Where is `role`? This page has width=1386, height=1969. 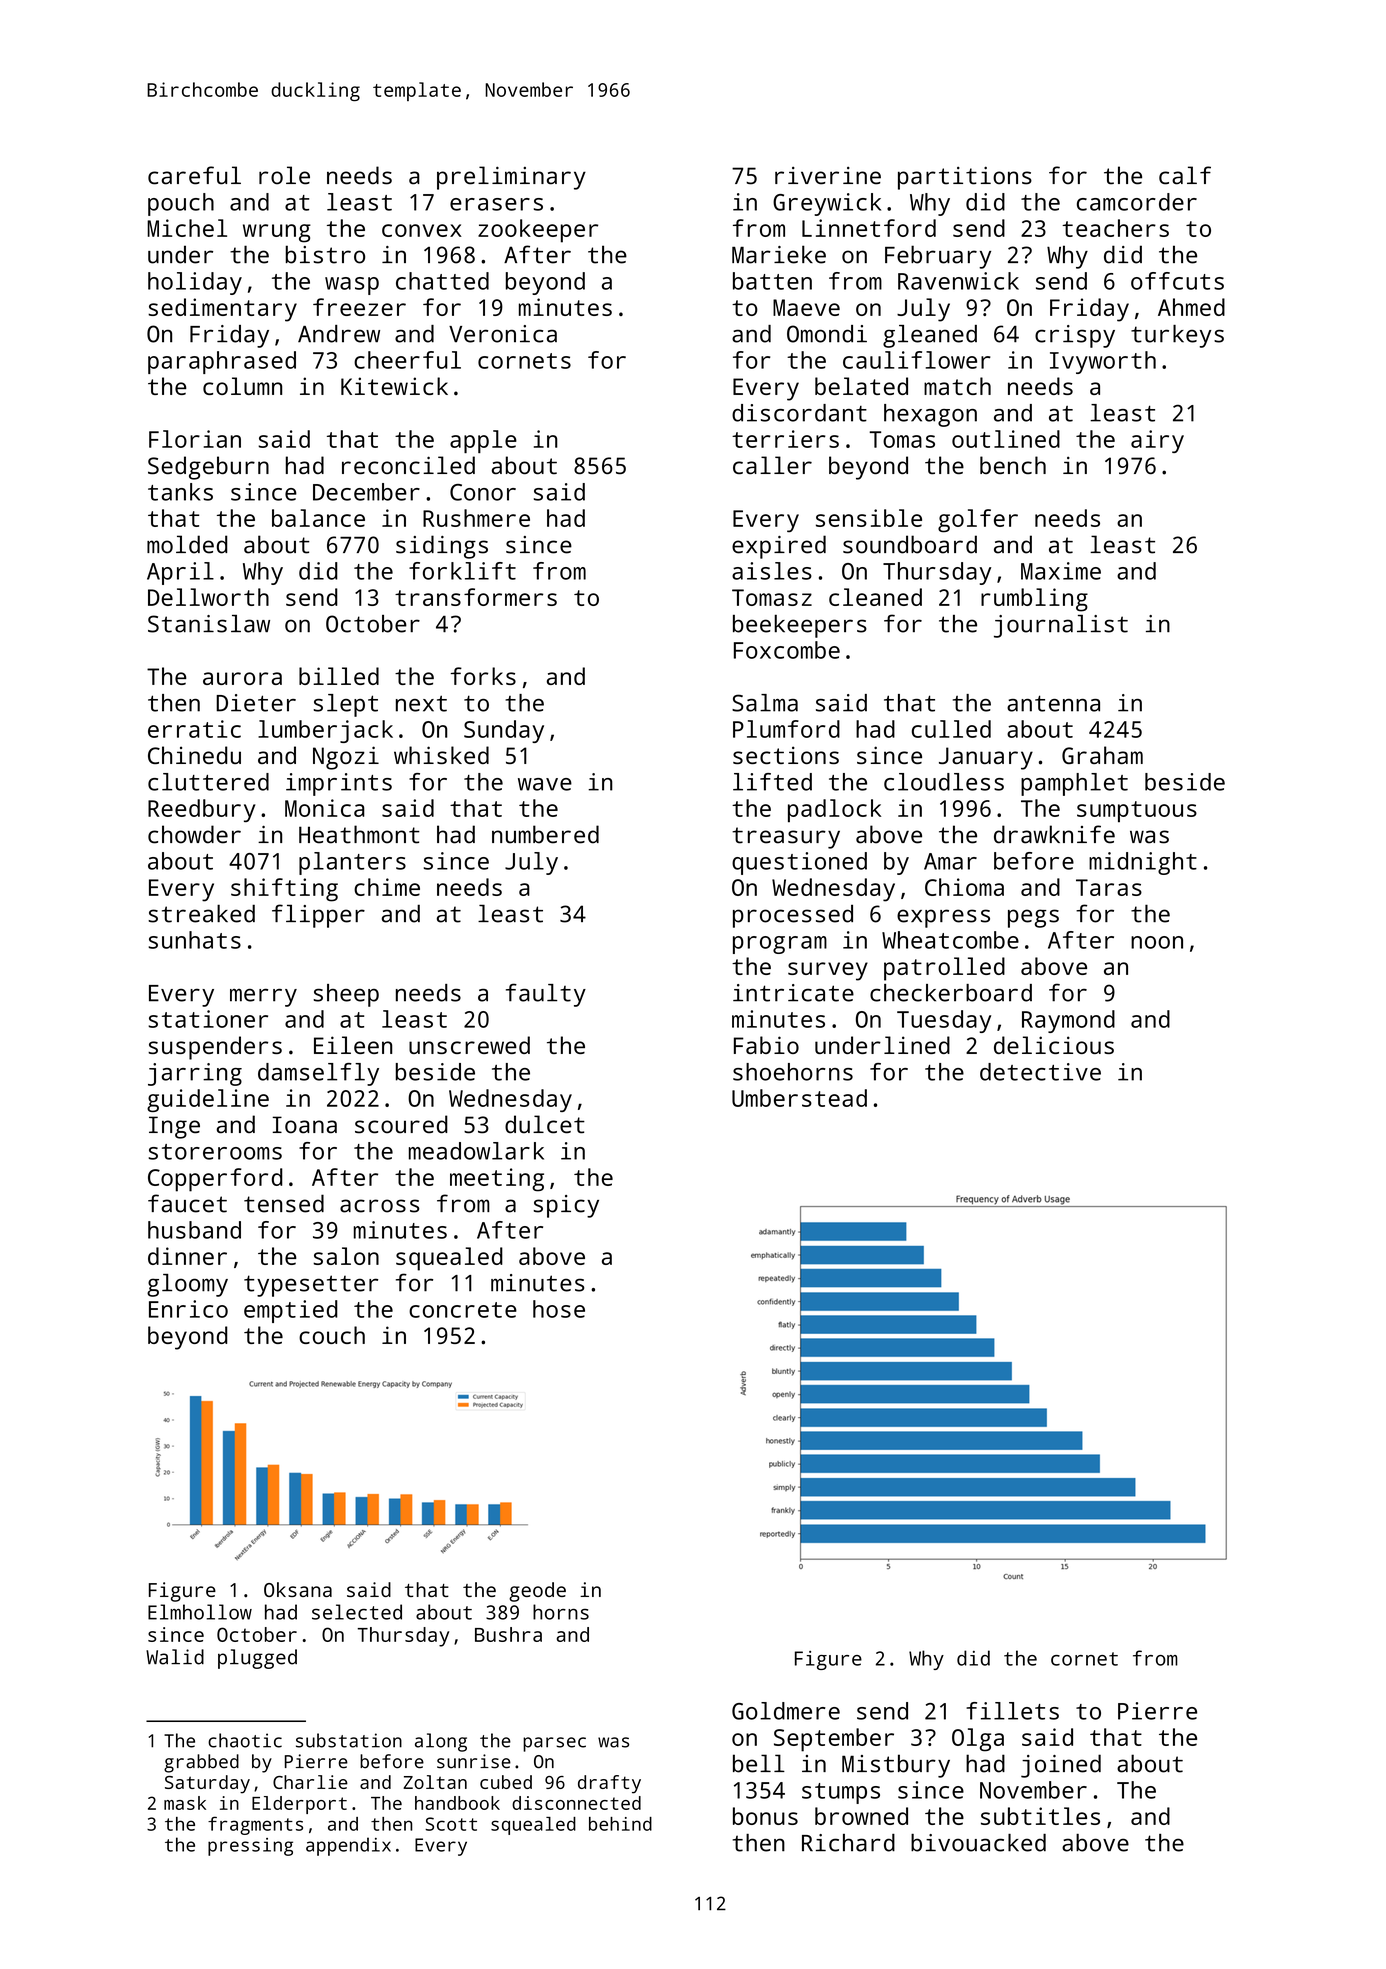
role is located at coordinates (284, 175).
